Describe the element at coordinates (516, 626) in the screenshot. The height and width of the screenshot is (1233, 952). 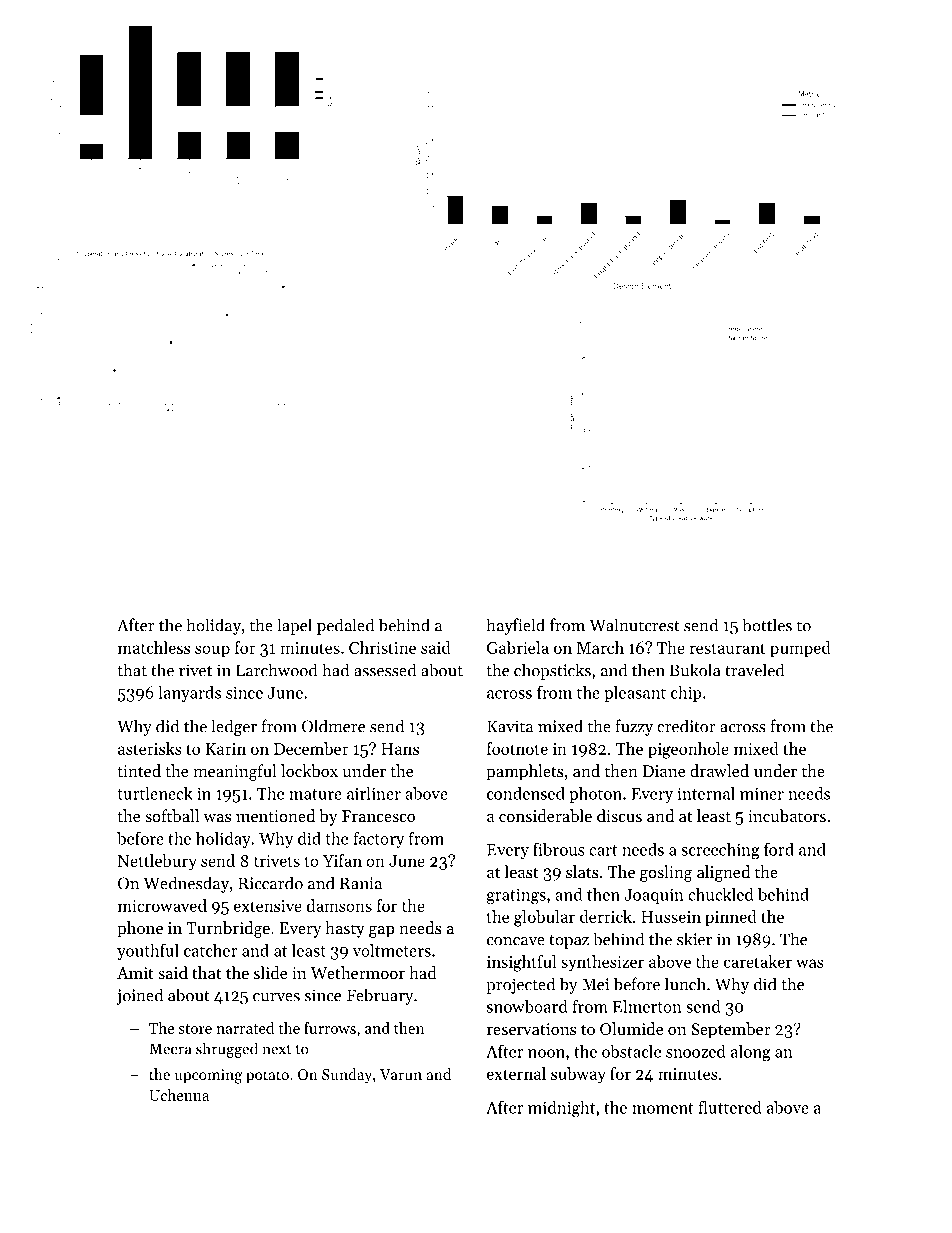
I see `hayfield` at that location.
